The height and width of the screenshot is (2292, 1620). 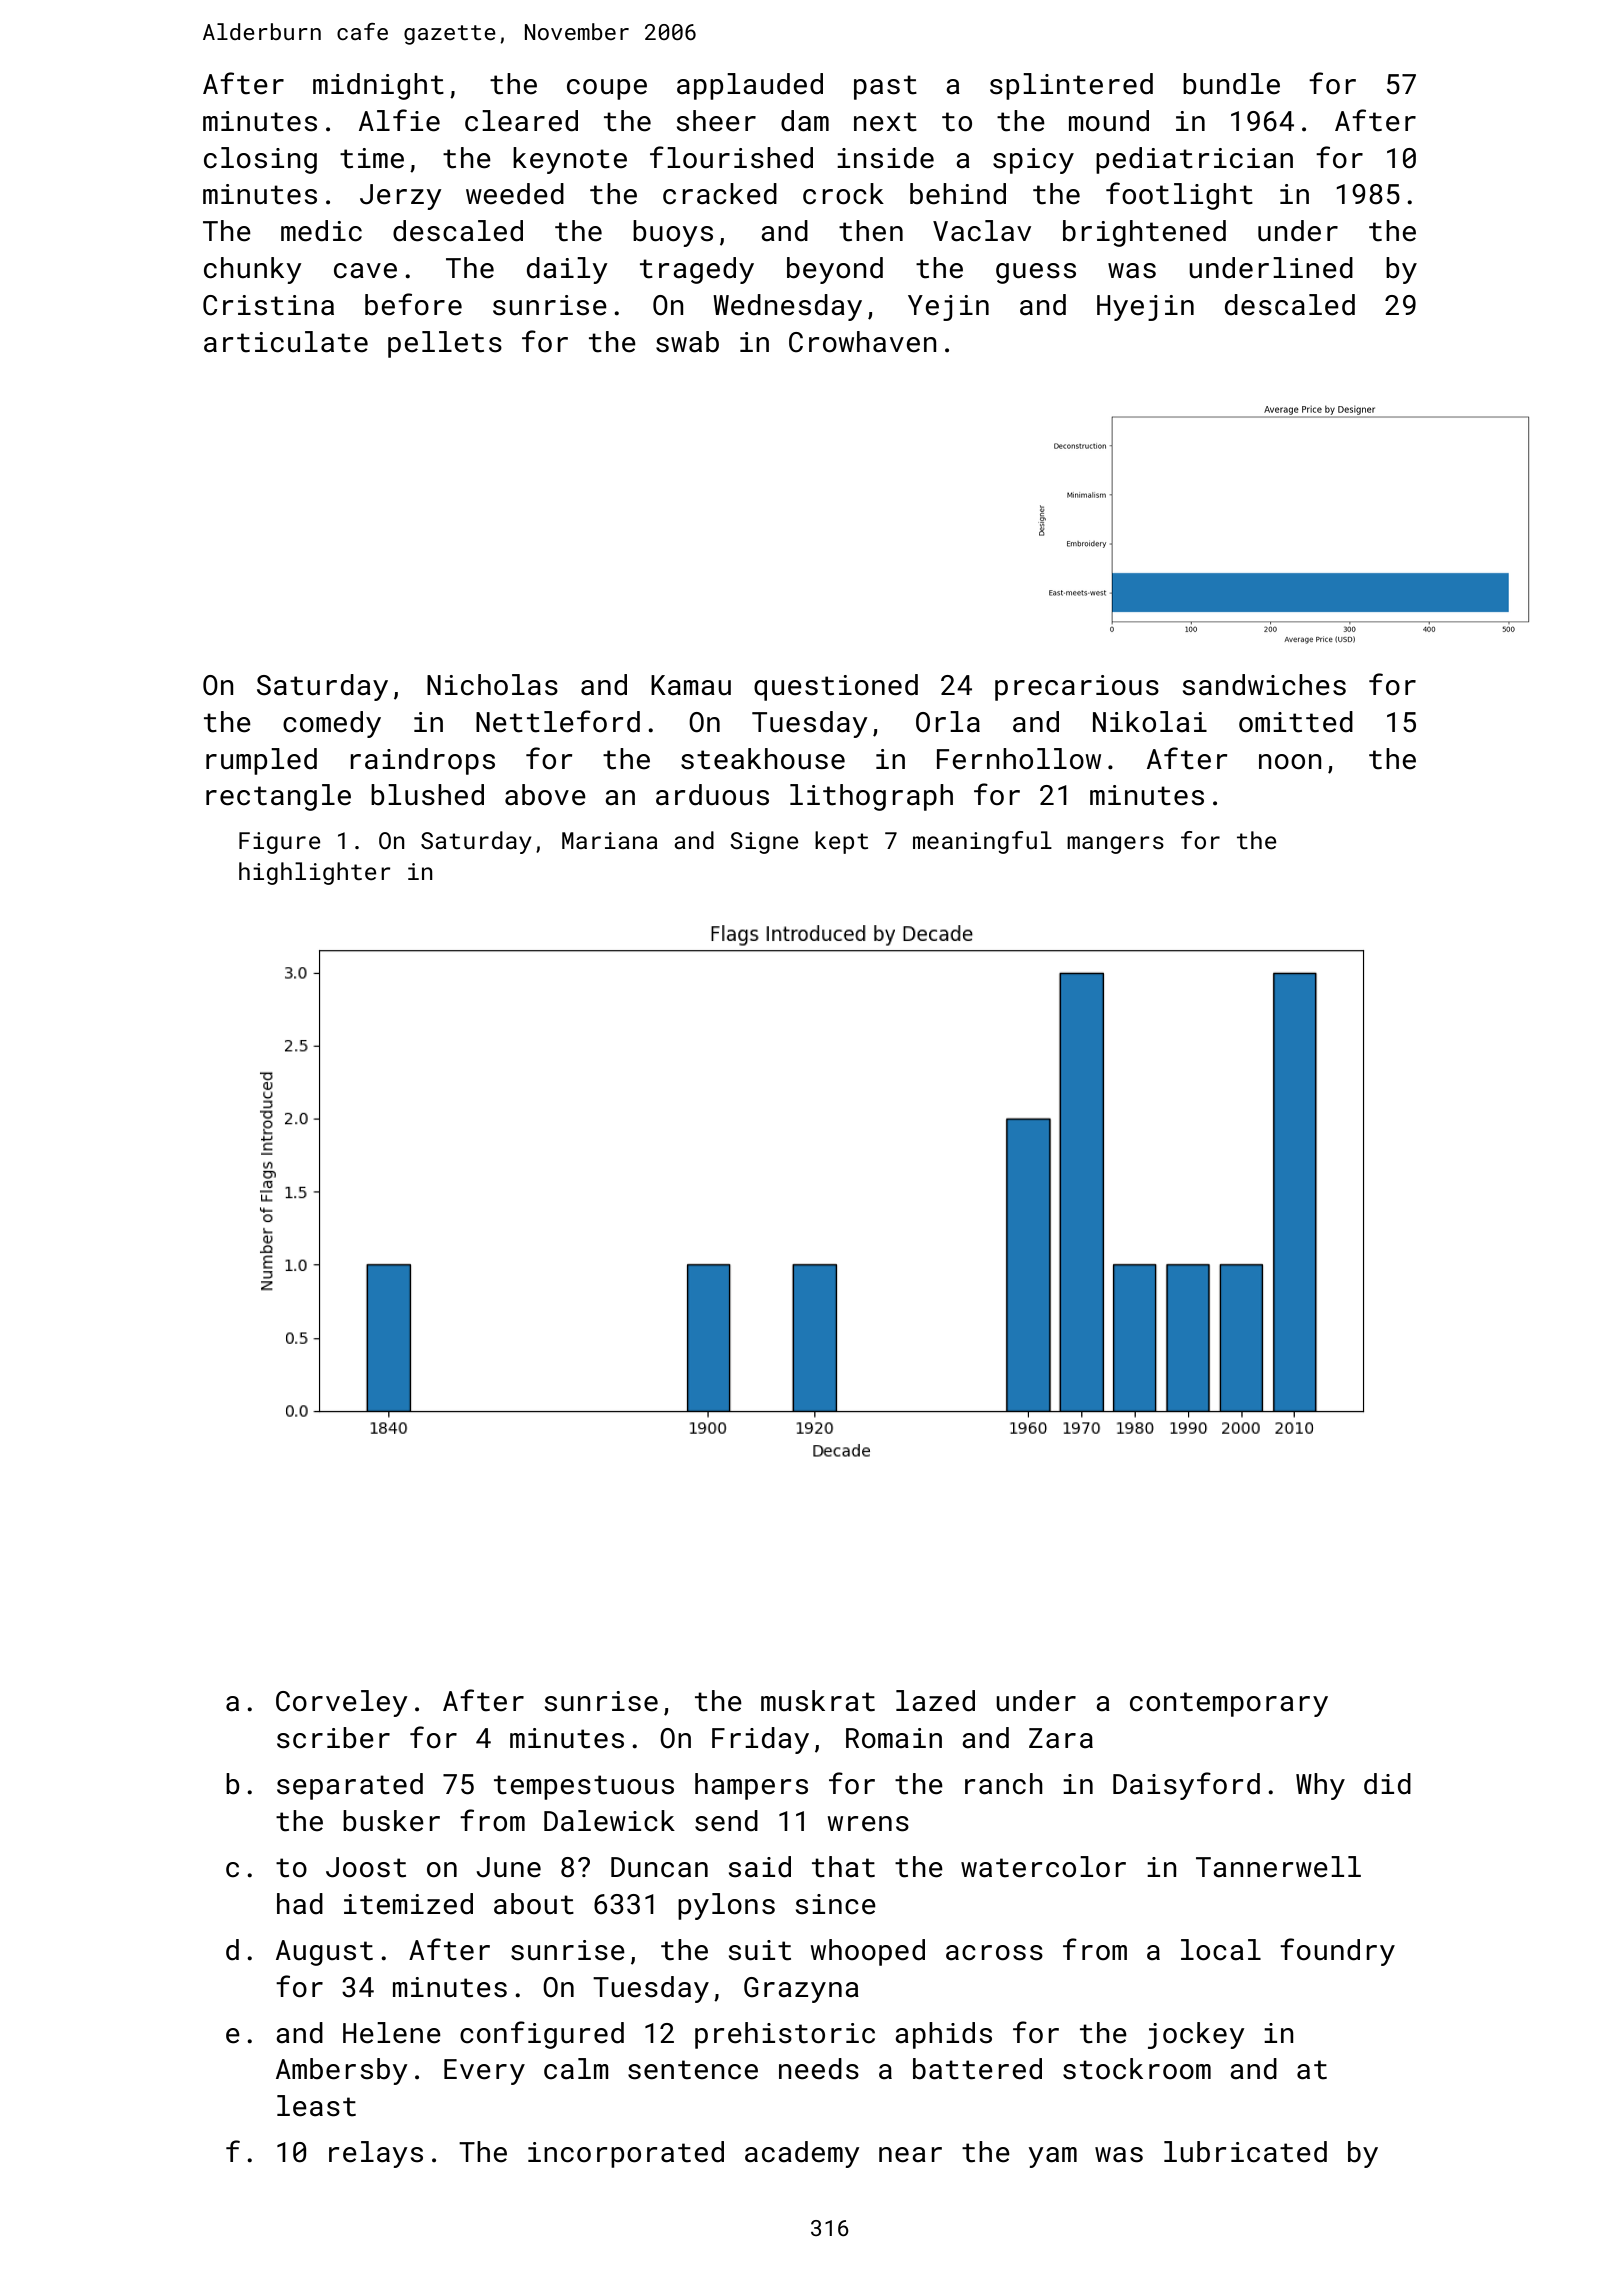 What do you see at coordinates (376, 2154) in the screenshot?
I see `relays` at bounding box center [376, 2154].
